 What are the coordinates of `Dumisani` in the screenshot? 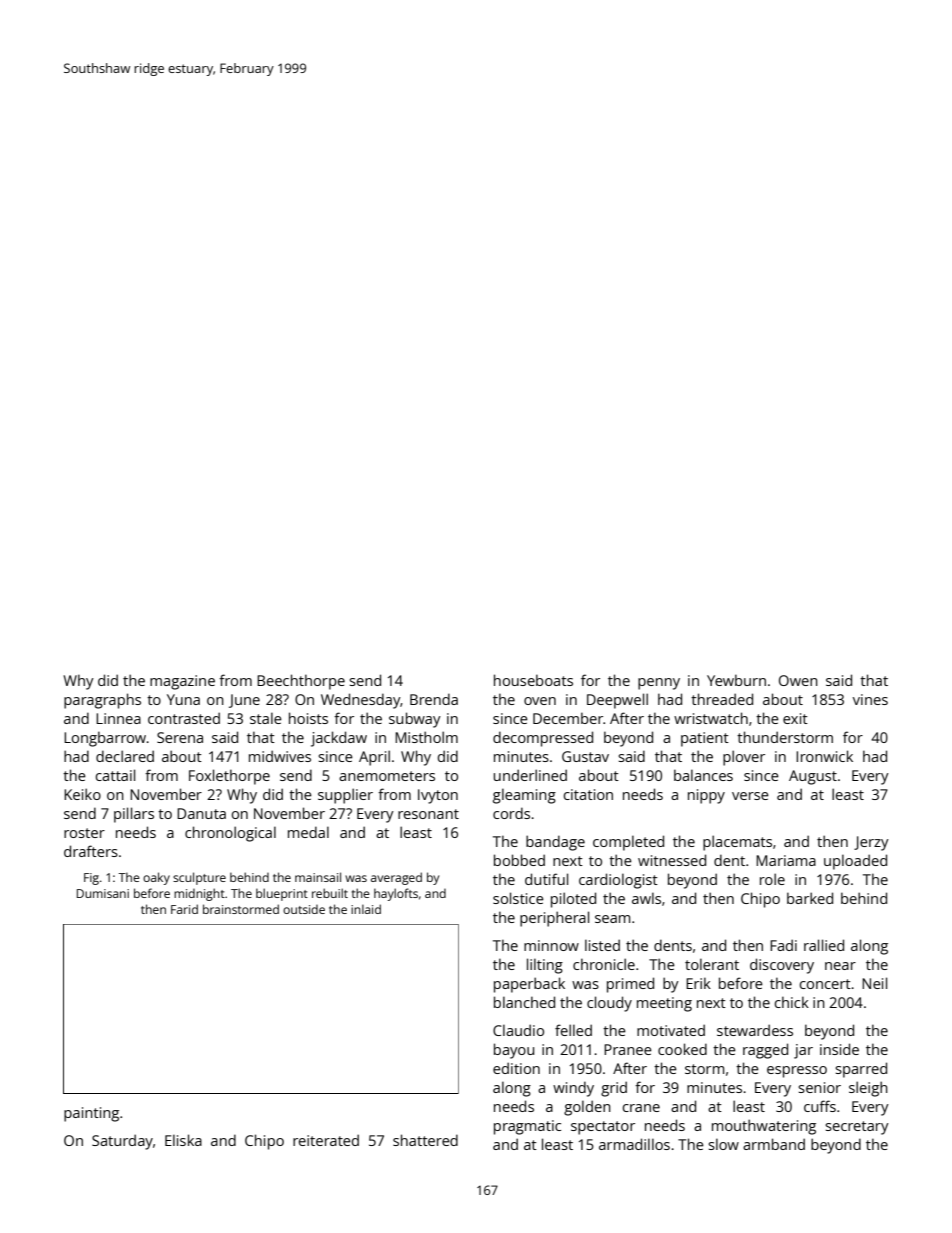 It's located at (103, 893).
